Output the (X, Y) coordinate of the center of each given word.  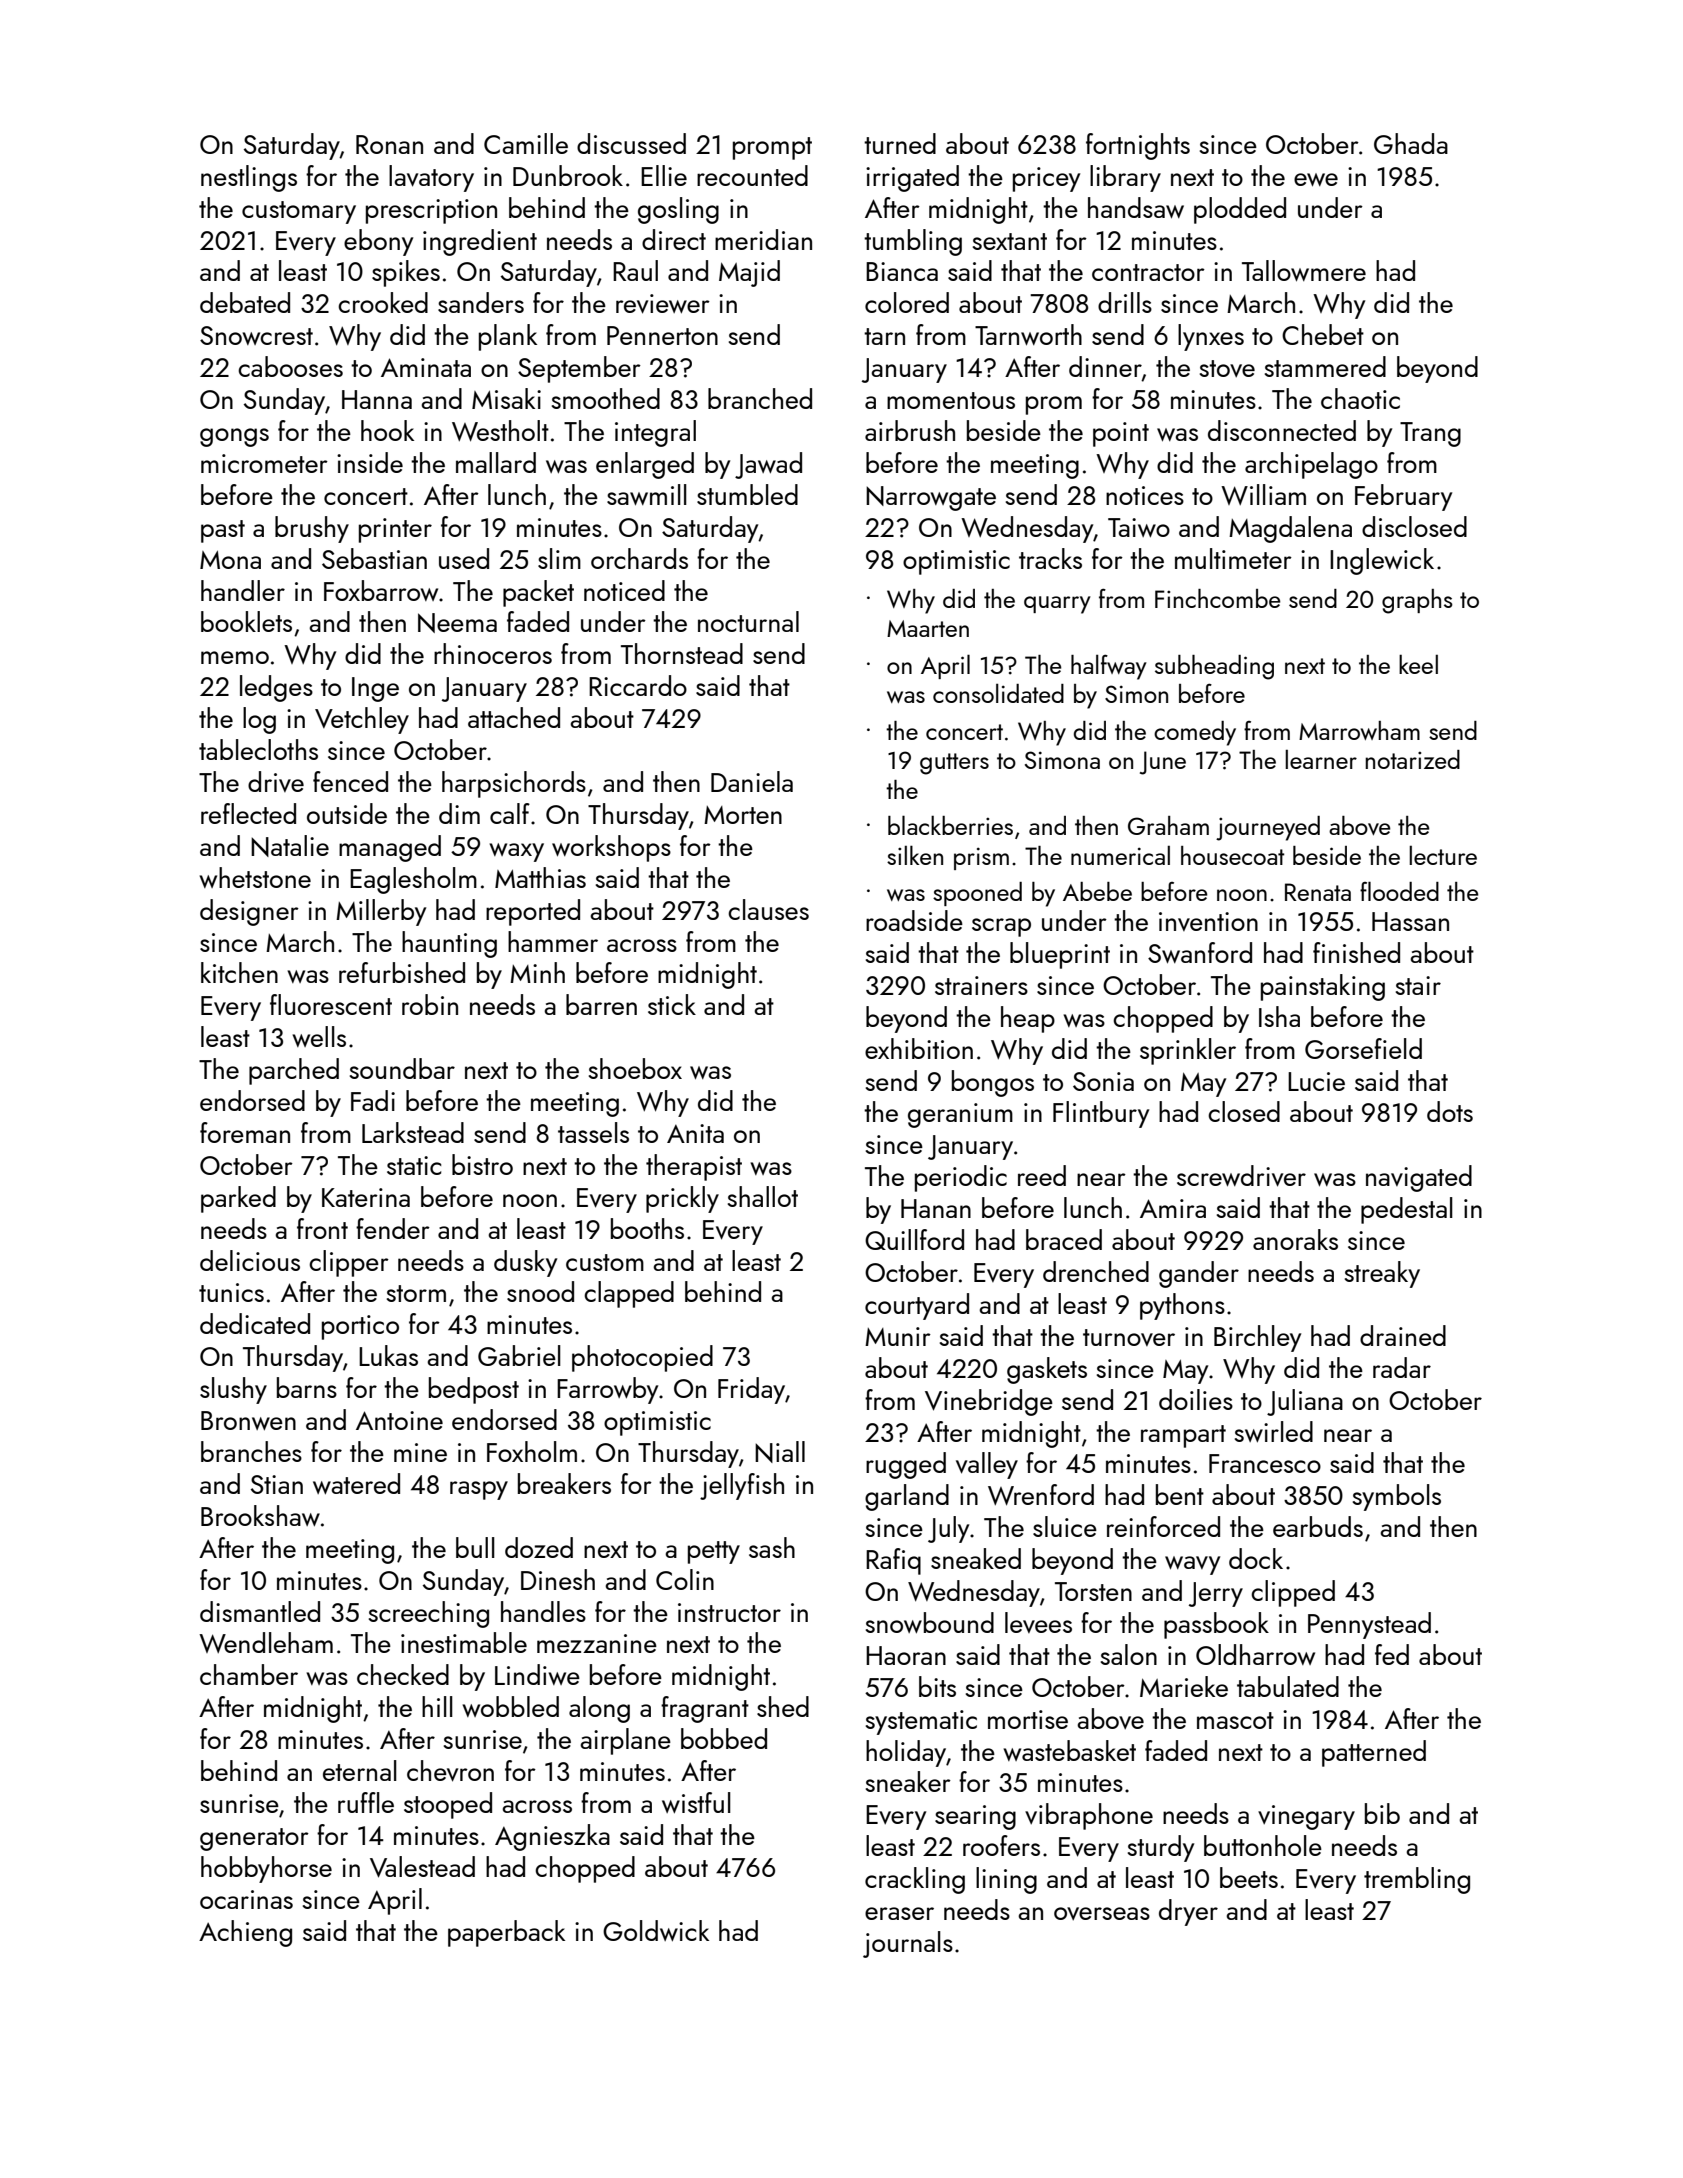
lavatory (431, 178)
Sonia (1103, 1081)
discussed (631, 143)
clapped (629, 1294)
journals (908, 1944)
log (259, 720)
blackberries (950, 825)
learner (1321, 759)
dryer (1188, 1912)
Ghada (1411, 143)
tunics (231, 1292)
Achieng (245, 1933)
